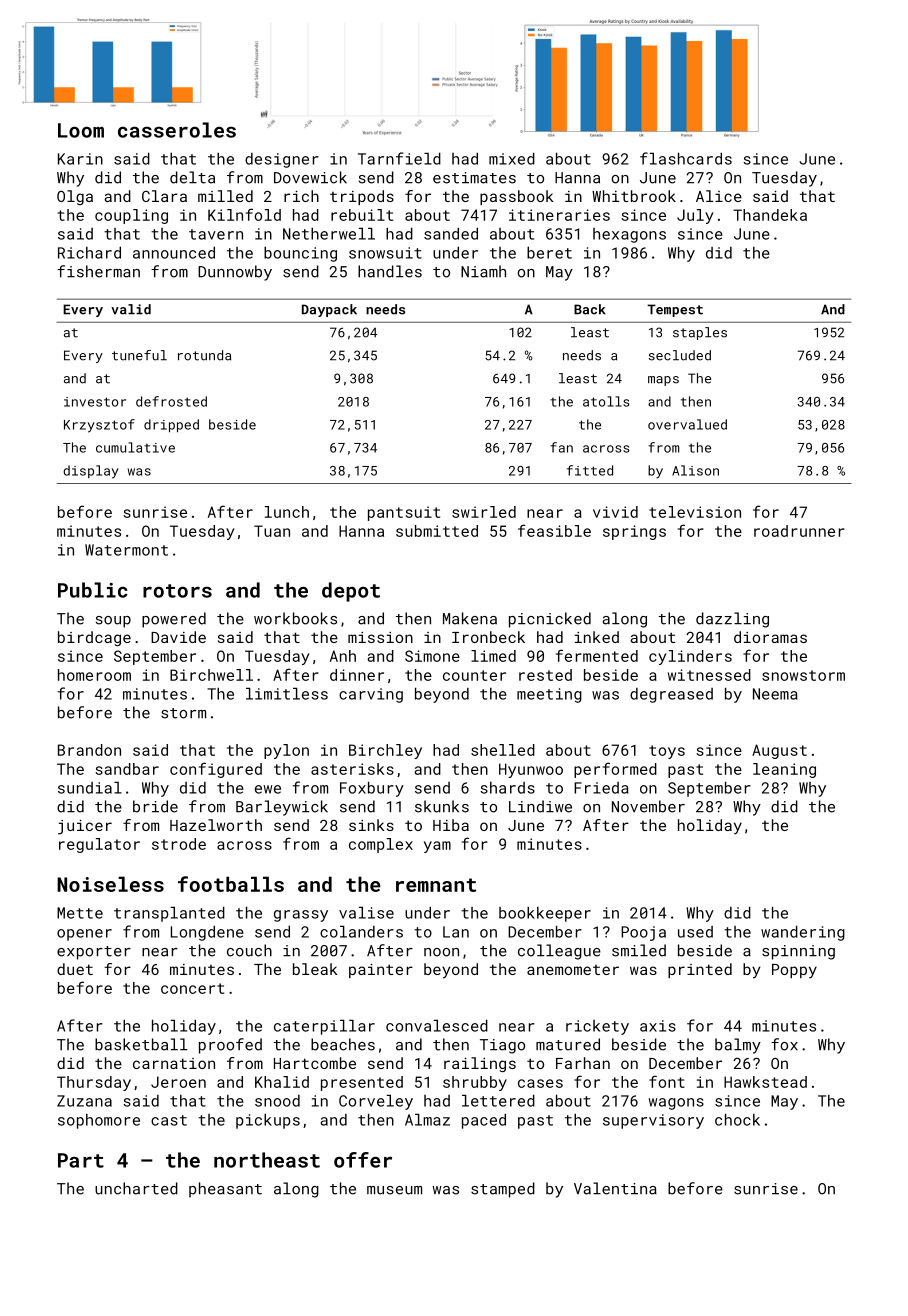  I want to click on Brandon, so click(89, 750).
